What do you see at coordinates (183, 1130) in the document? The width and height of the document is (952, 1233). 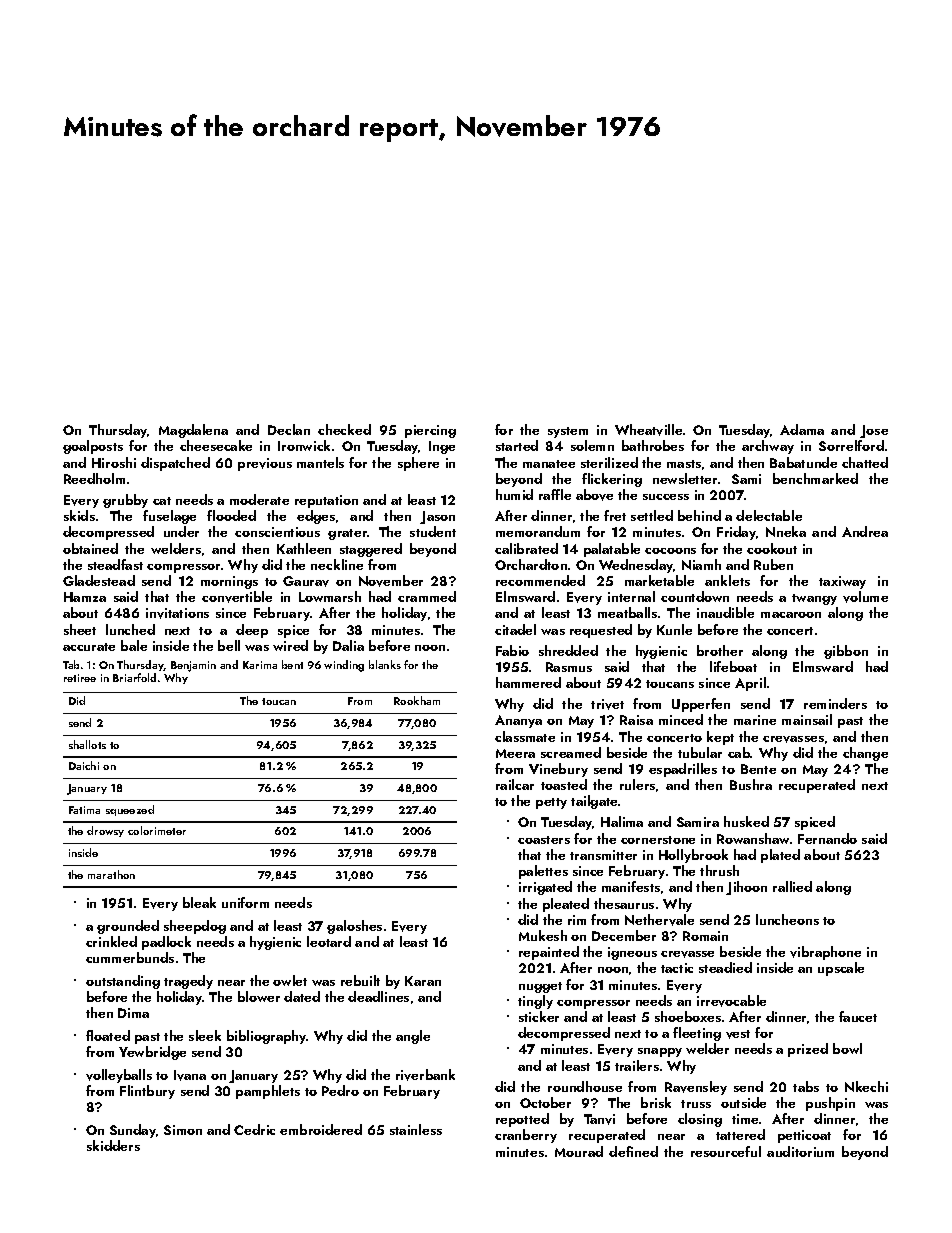 I see `Simon` at bounding box center [183, 1130].
